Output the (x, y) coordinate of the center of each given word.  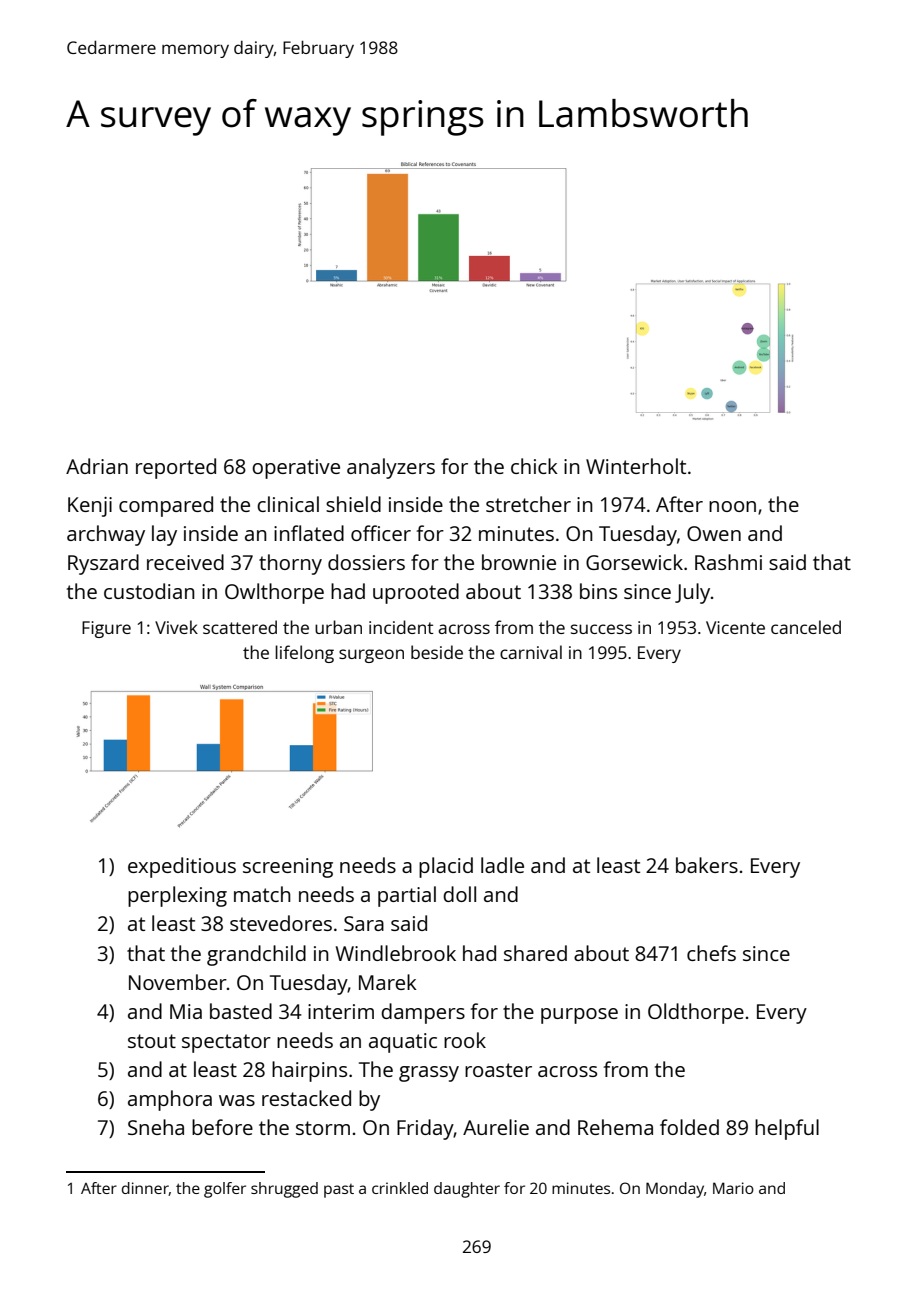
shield (353, 504)
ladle (502, 865)
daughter (467, 1190)
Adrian (97, 466)
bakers (707, 865)
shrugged (284, 1190)
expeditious (182, 867)
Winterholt (636, 466)
